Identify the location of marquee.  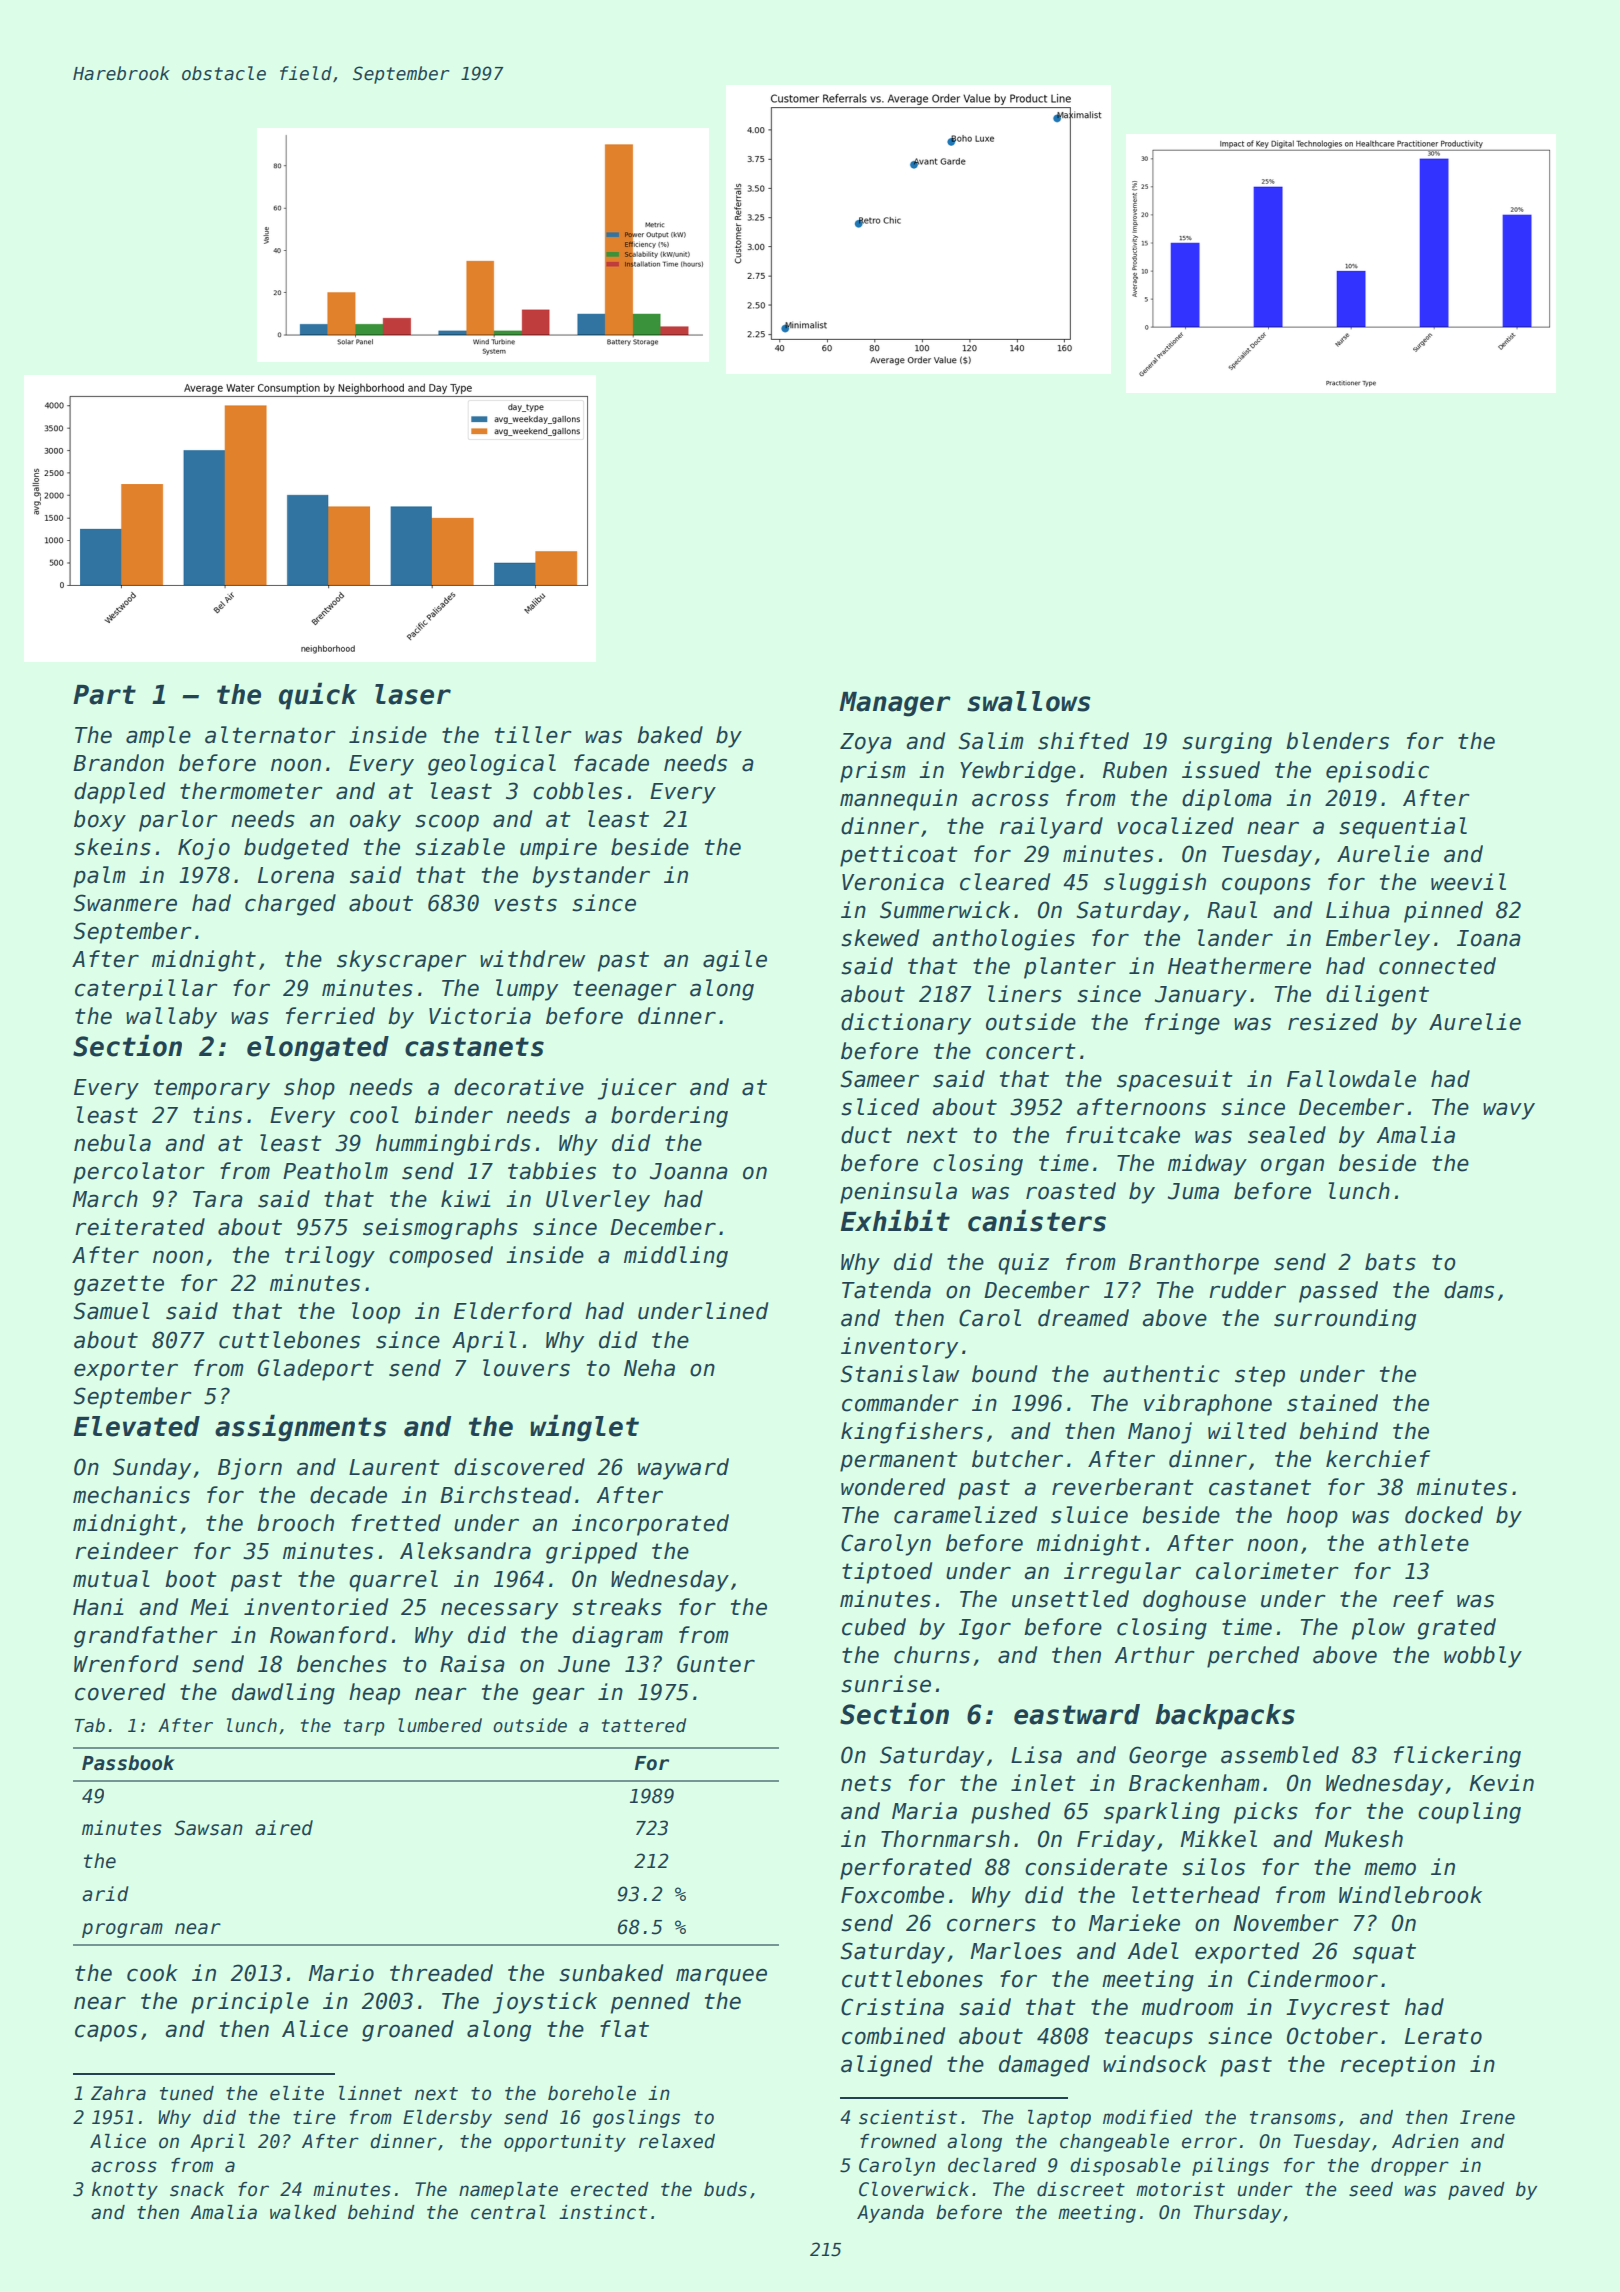
(721, 1977).
